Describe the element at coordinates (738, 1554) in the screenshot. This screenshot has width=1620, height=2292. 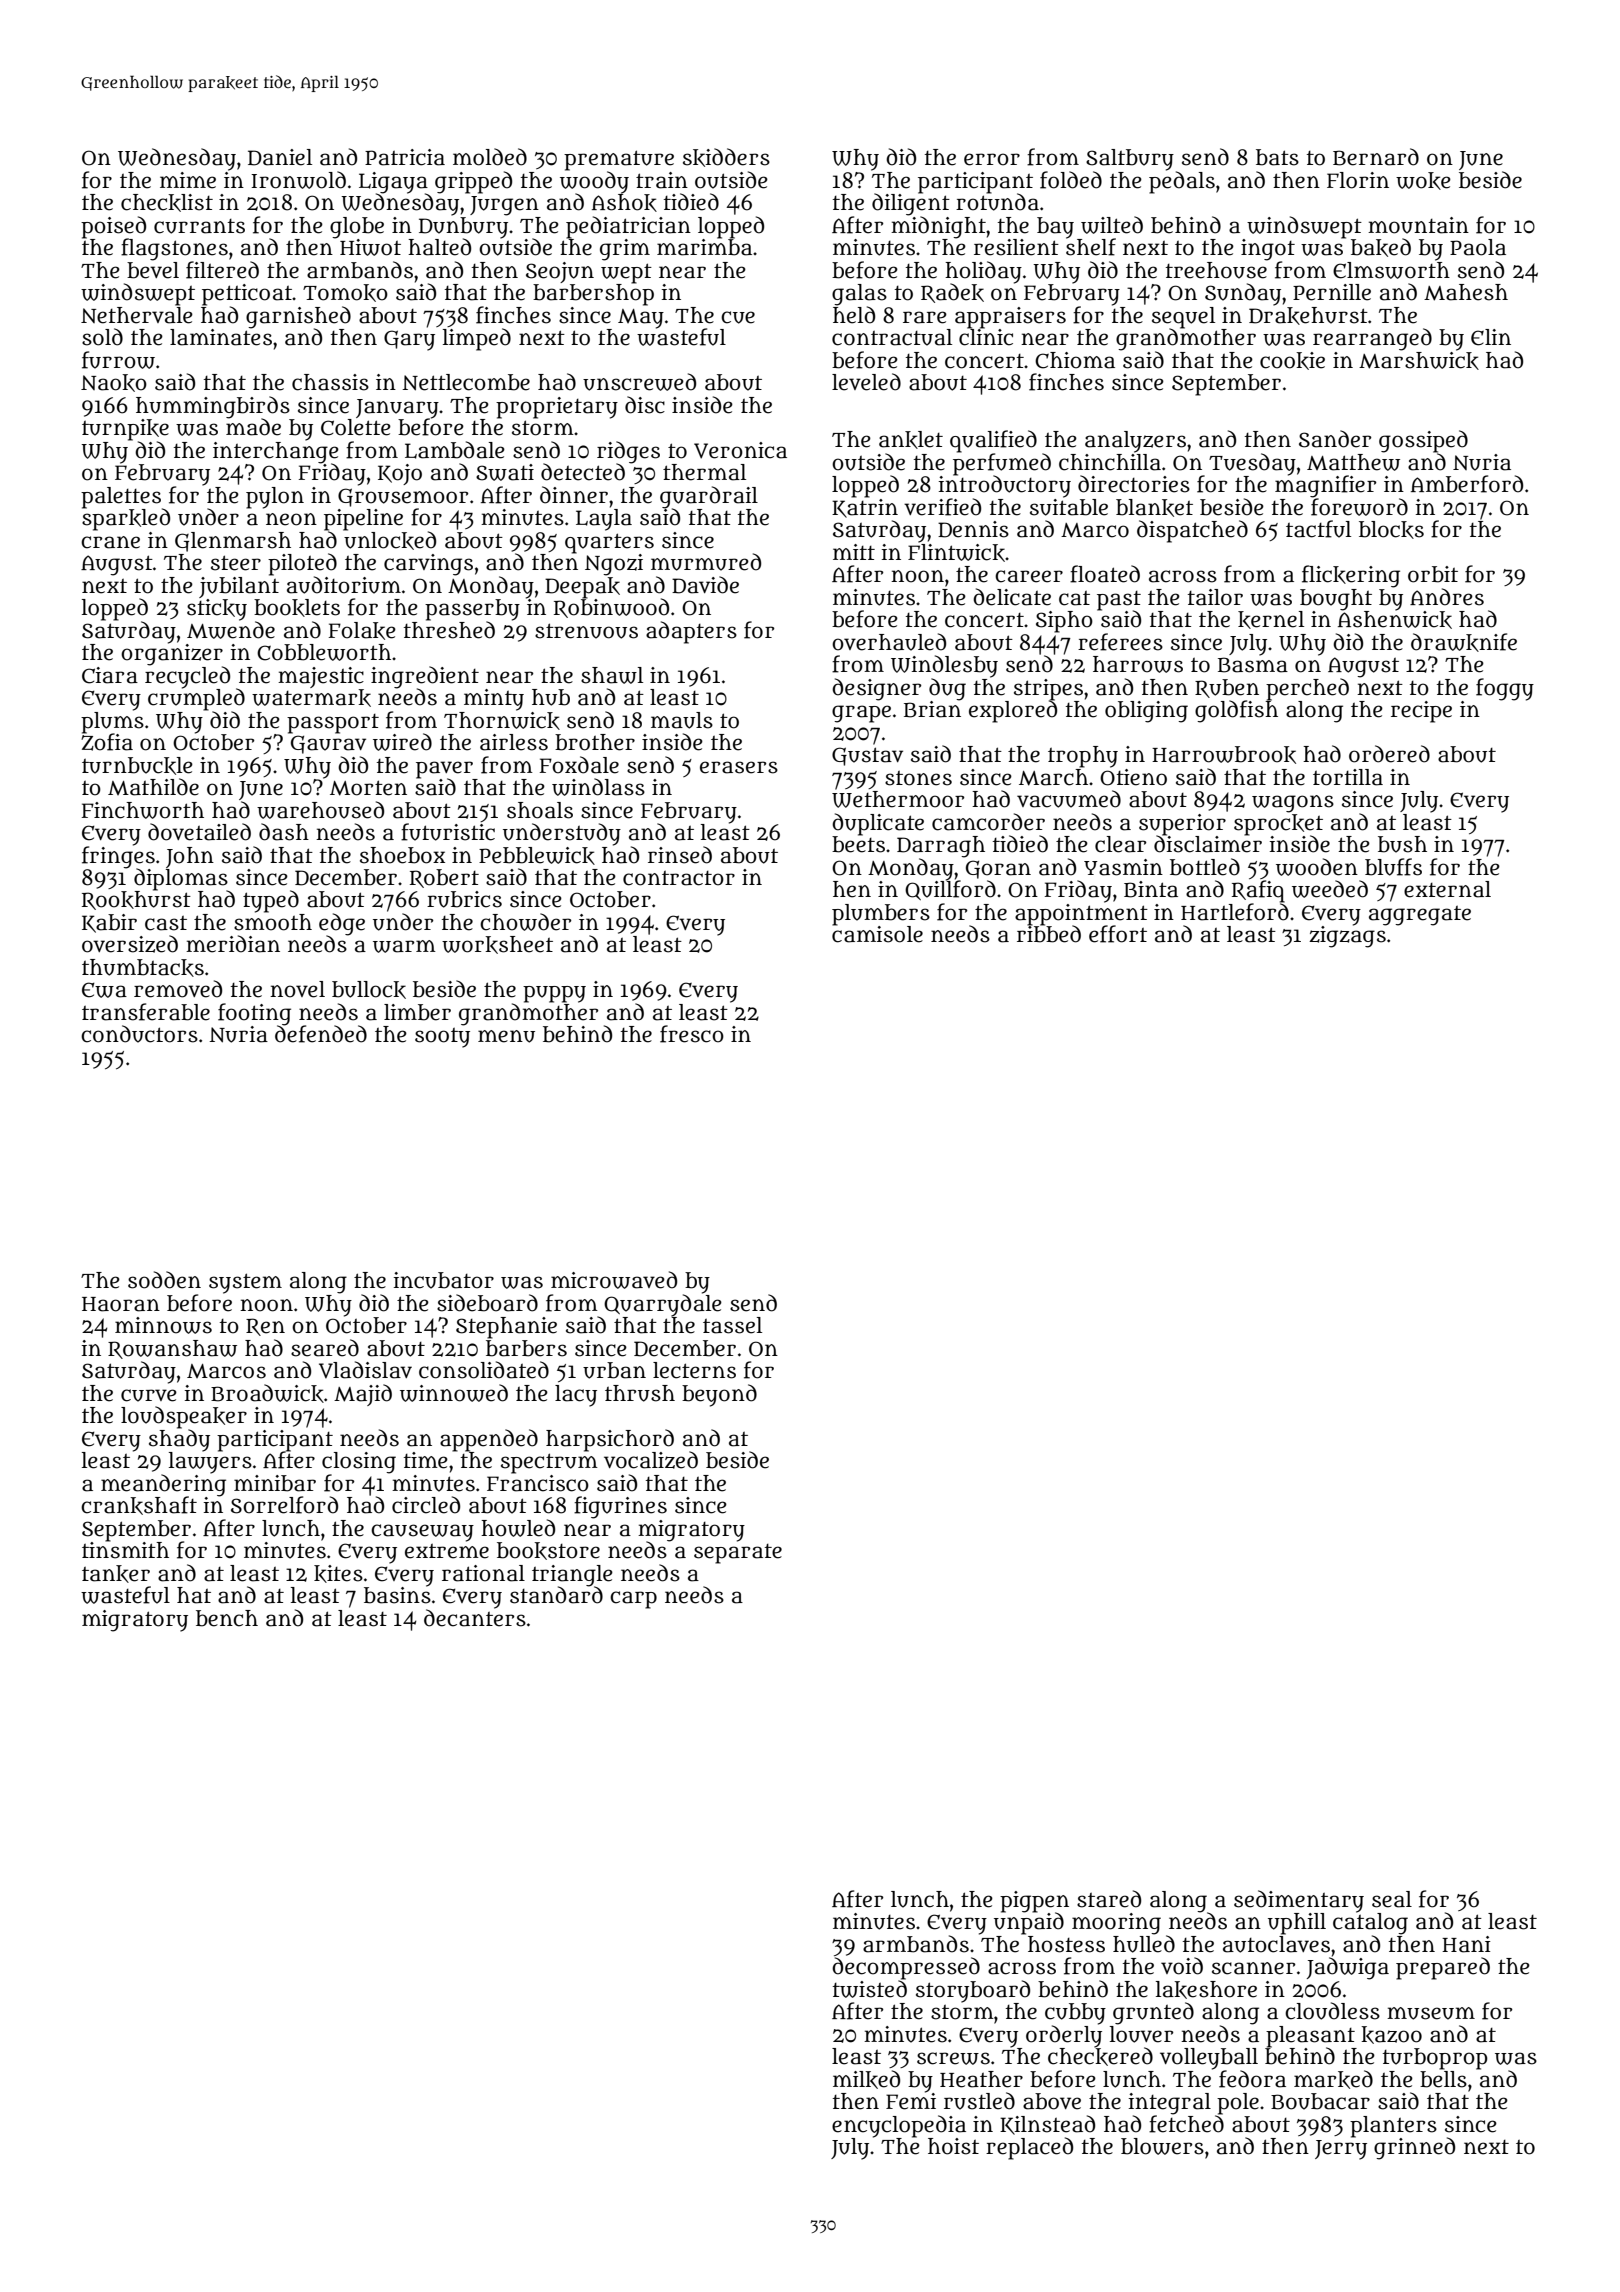
I see `separate` at that location.
